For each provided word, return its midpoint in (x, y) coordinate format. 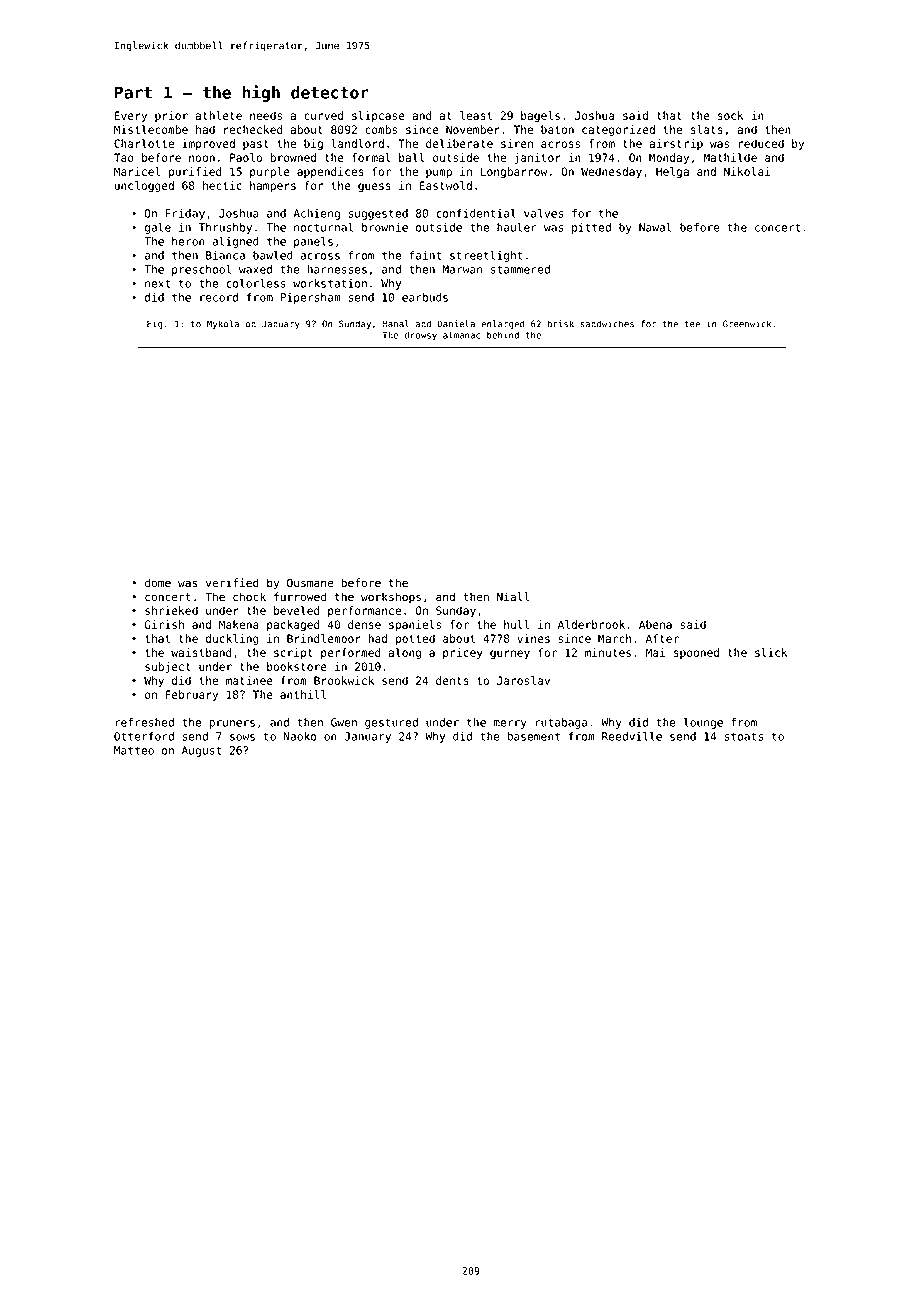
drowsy (420, 336)
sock (731, 115)
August (201, 751)
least (476, 115)
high (261, 93)
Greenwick (747, 324)
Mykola (223, 324)
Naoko (300, 736)
